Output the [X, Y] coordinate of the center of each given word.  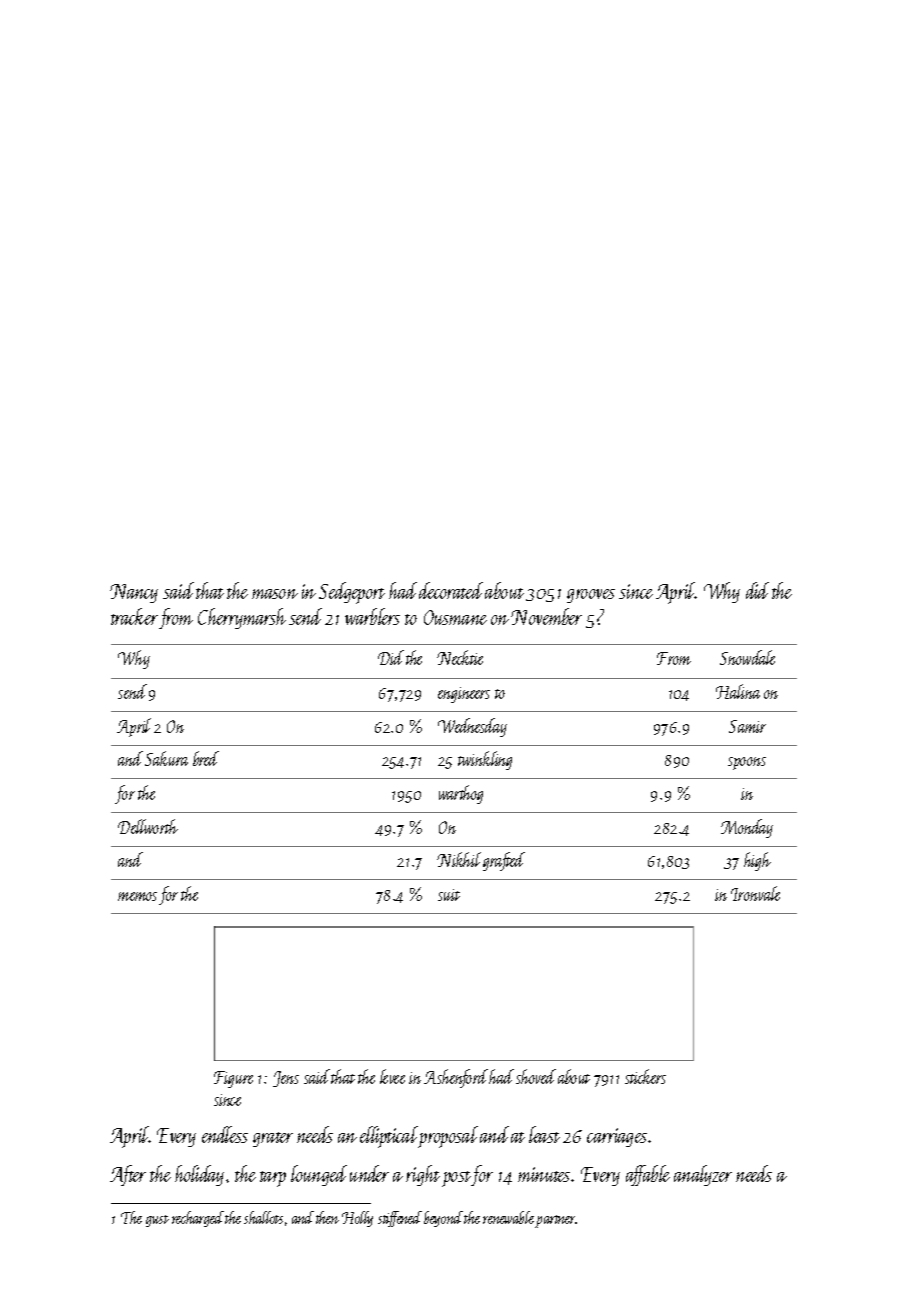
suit [449, 895]
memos [137, 896]
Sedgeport [352, 593]
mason [275, 594]
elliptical [389, 1137]
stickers [645, 1076]
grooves [591, 596]
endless [225, 1134]
